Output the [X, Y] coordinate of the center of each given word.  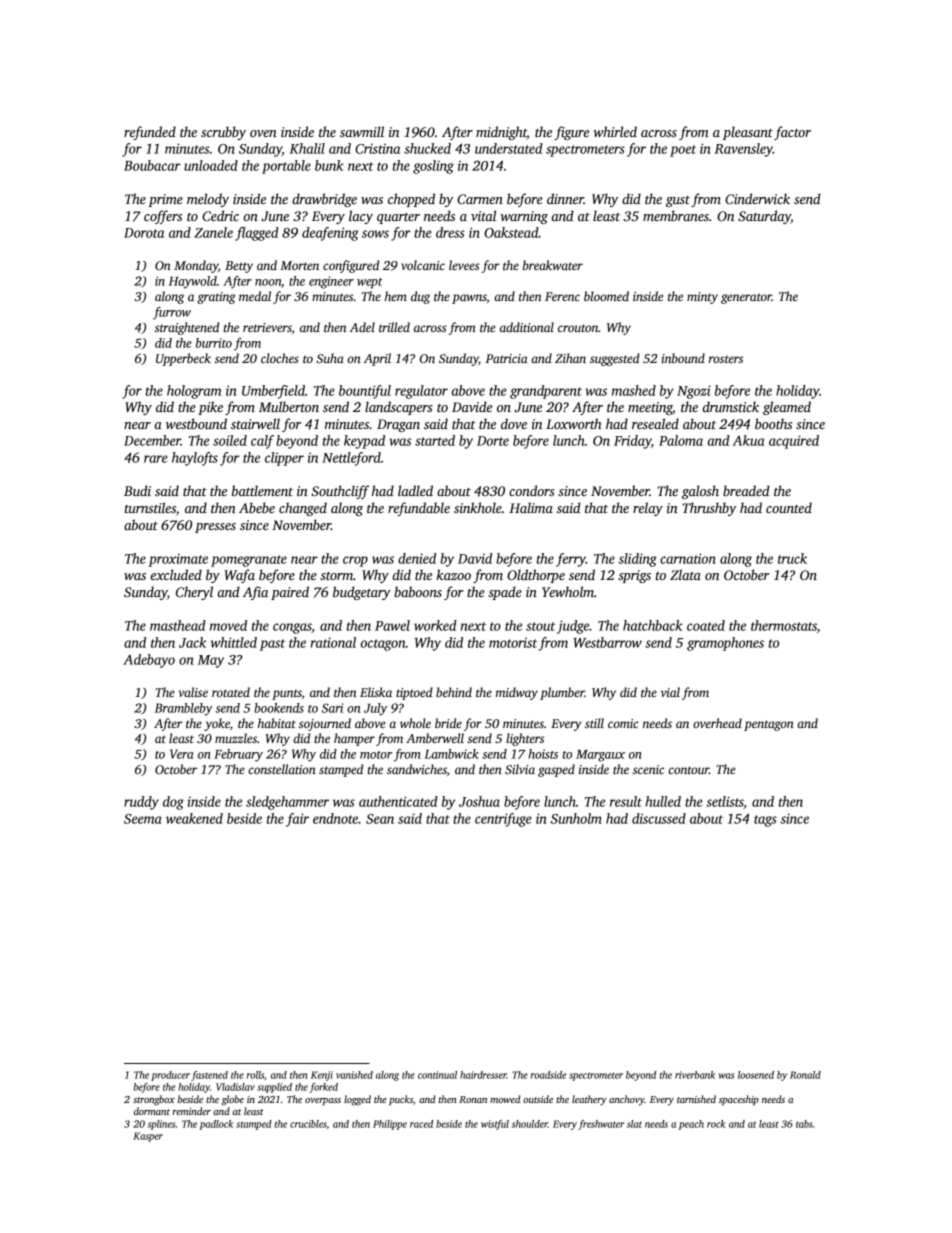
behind [454, 692]
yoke [217, 724]
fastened [209, 1076]
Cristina [377, 148]
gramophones [725, 644]
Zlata [685, 574]
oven [263, 133]
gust [678, 201]
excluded [176, 574]
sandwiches [417, 769]
